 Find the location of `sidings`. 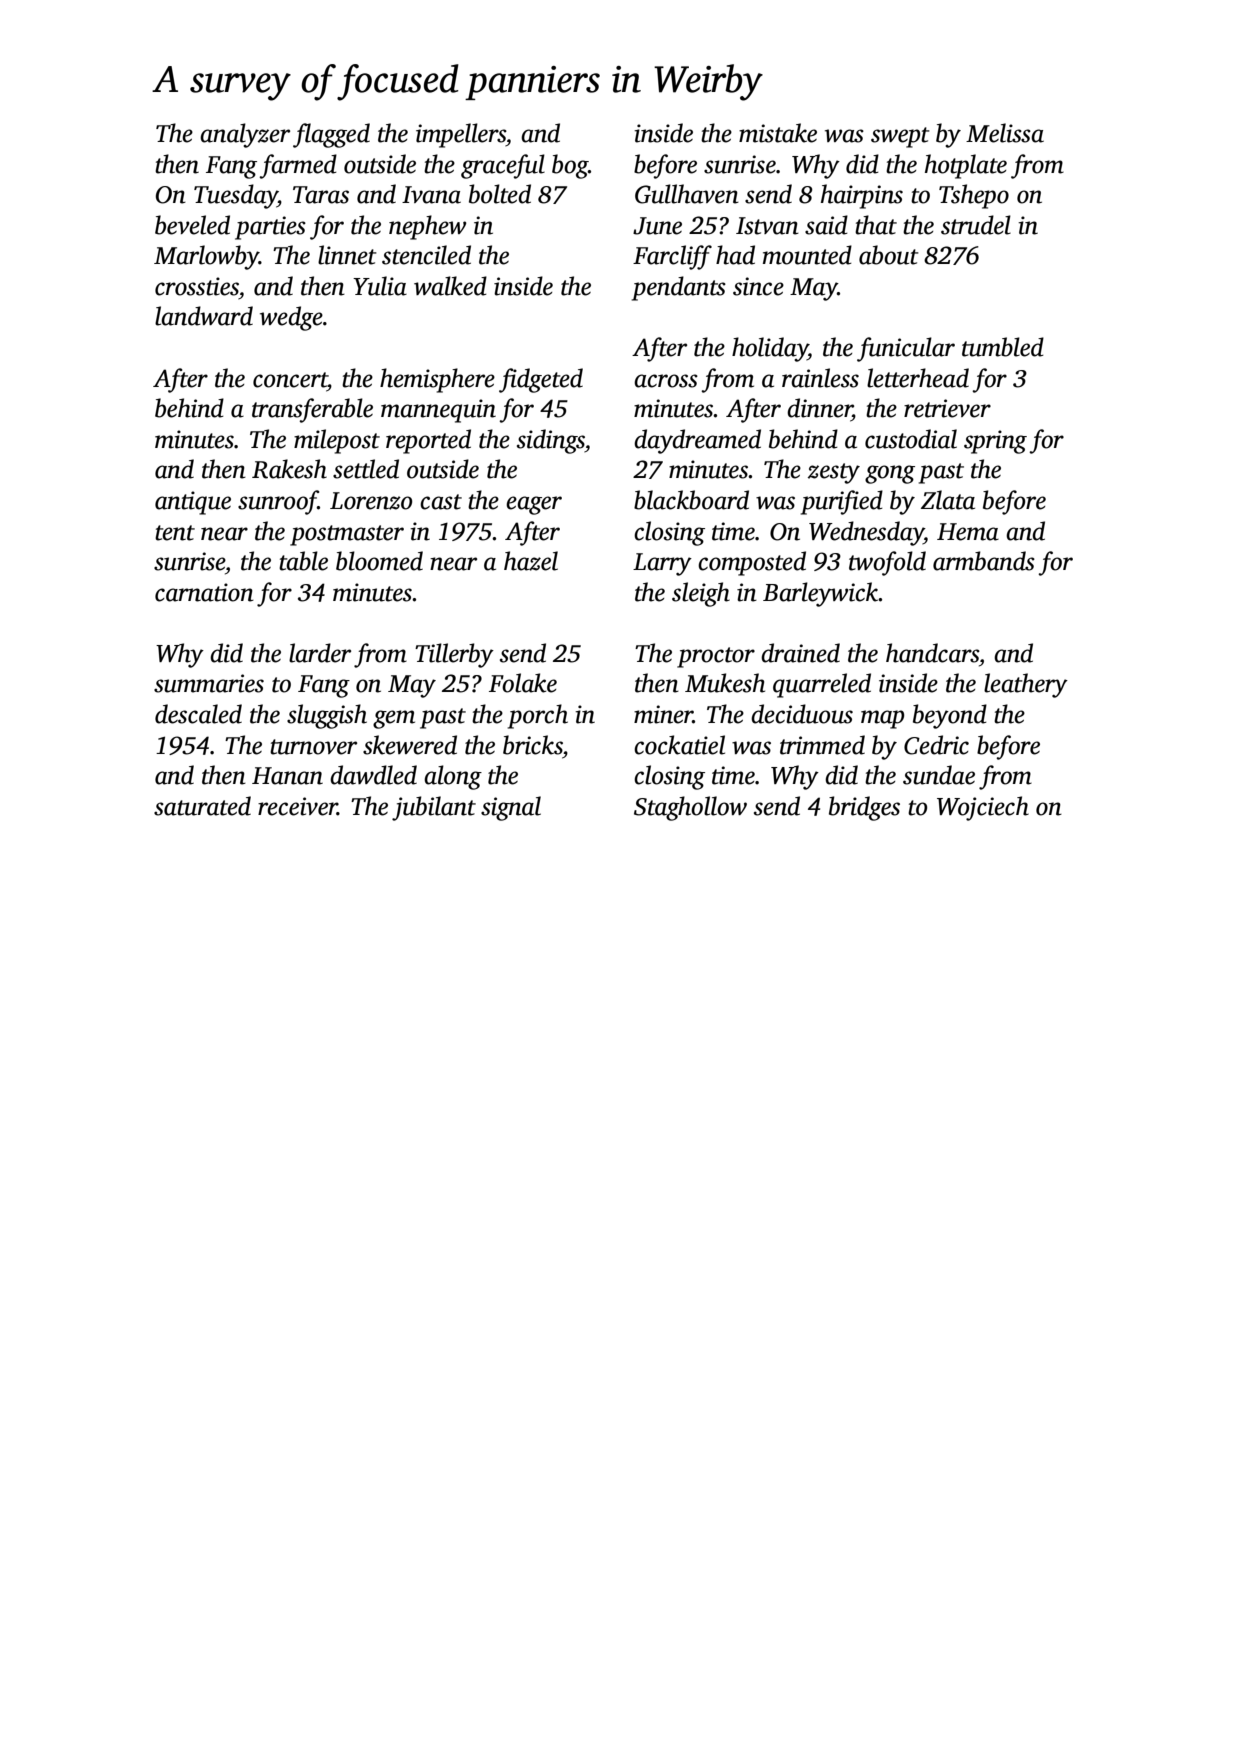

sidings is located at coordinates (551, 441).
